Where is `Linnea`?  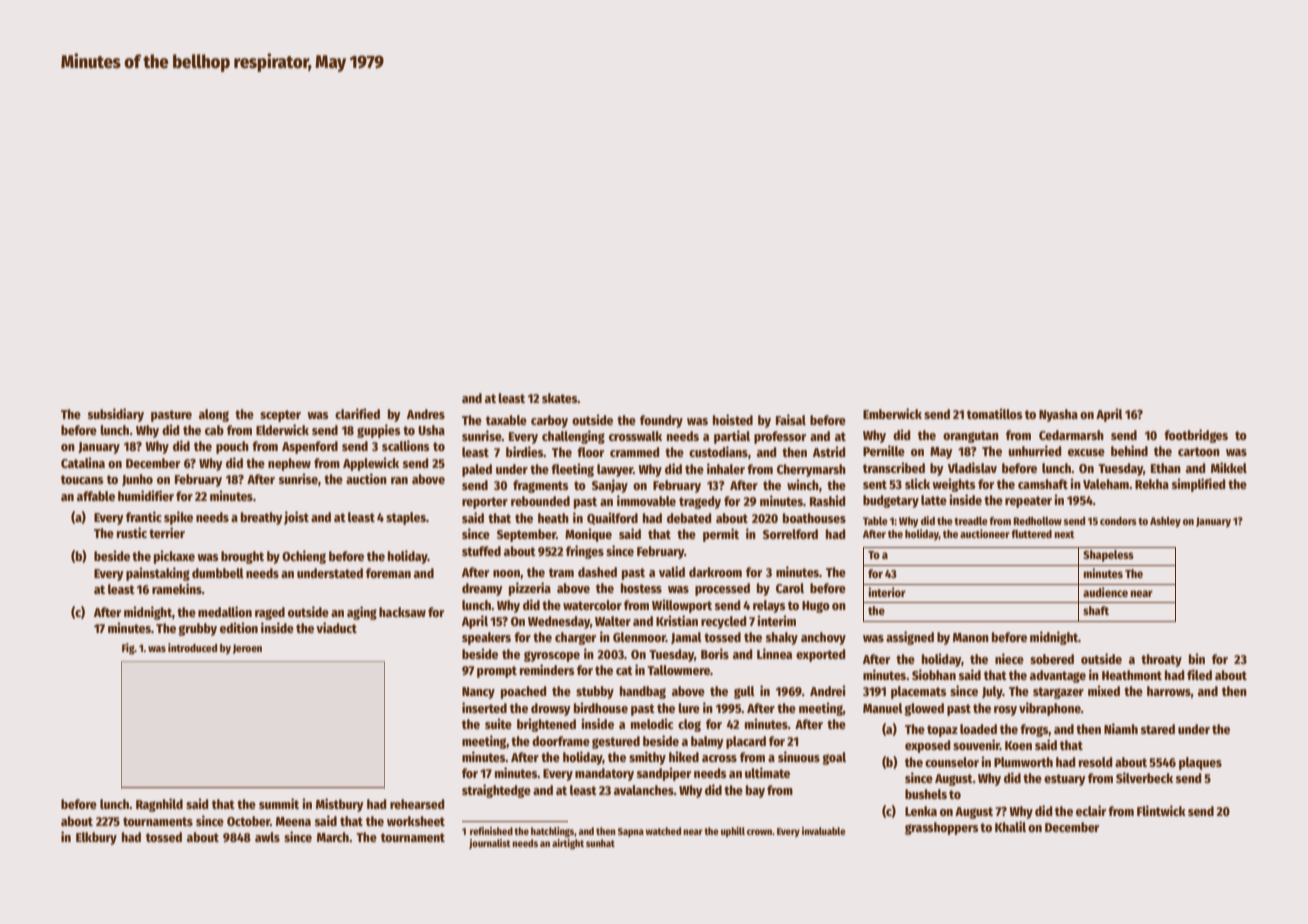 Linnea is located at coordinates (774, 653).
